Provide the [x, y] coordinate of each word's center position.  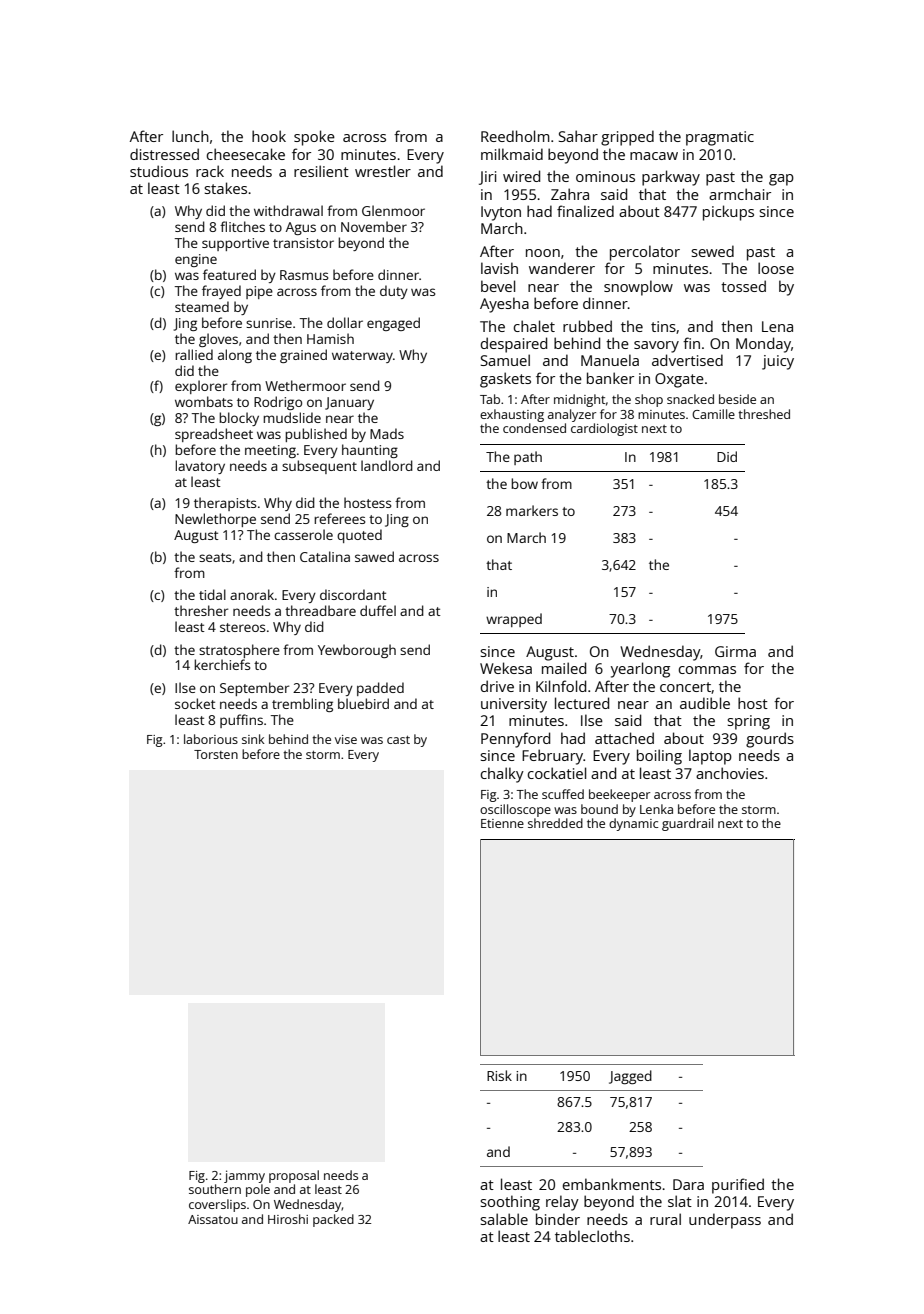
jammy [244, 1176]
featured [229, 274]
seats [215, 557]
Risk [499, 1075]
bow [524, 483]
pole [258, 1190]
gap [781, 180]
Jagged [630, 1077]
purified [738, 1186]
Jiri [487, 178]
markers [532, 510]
